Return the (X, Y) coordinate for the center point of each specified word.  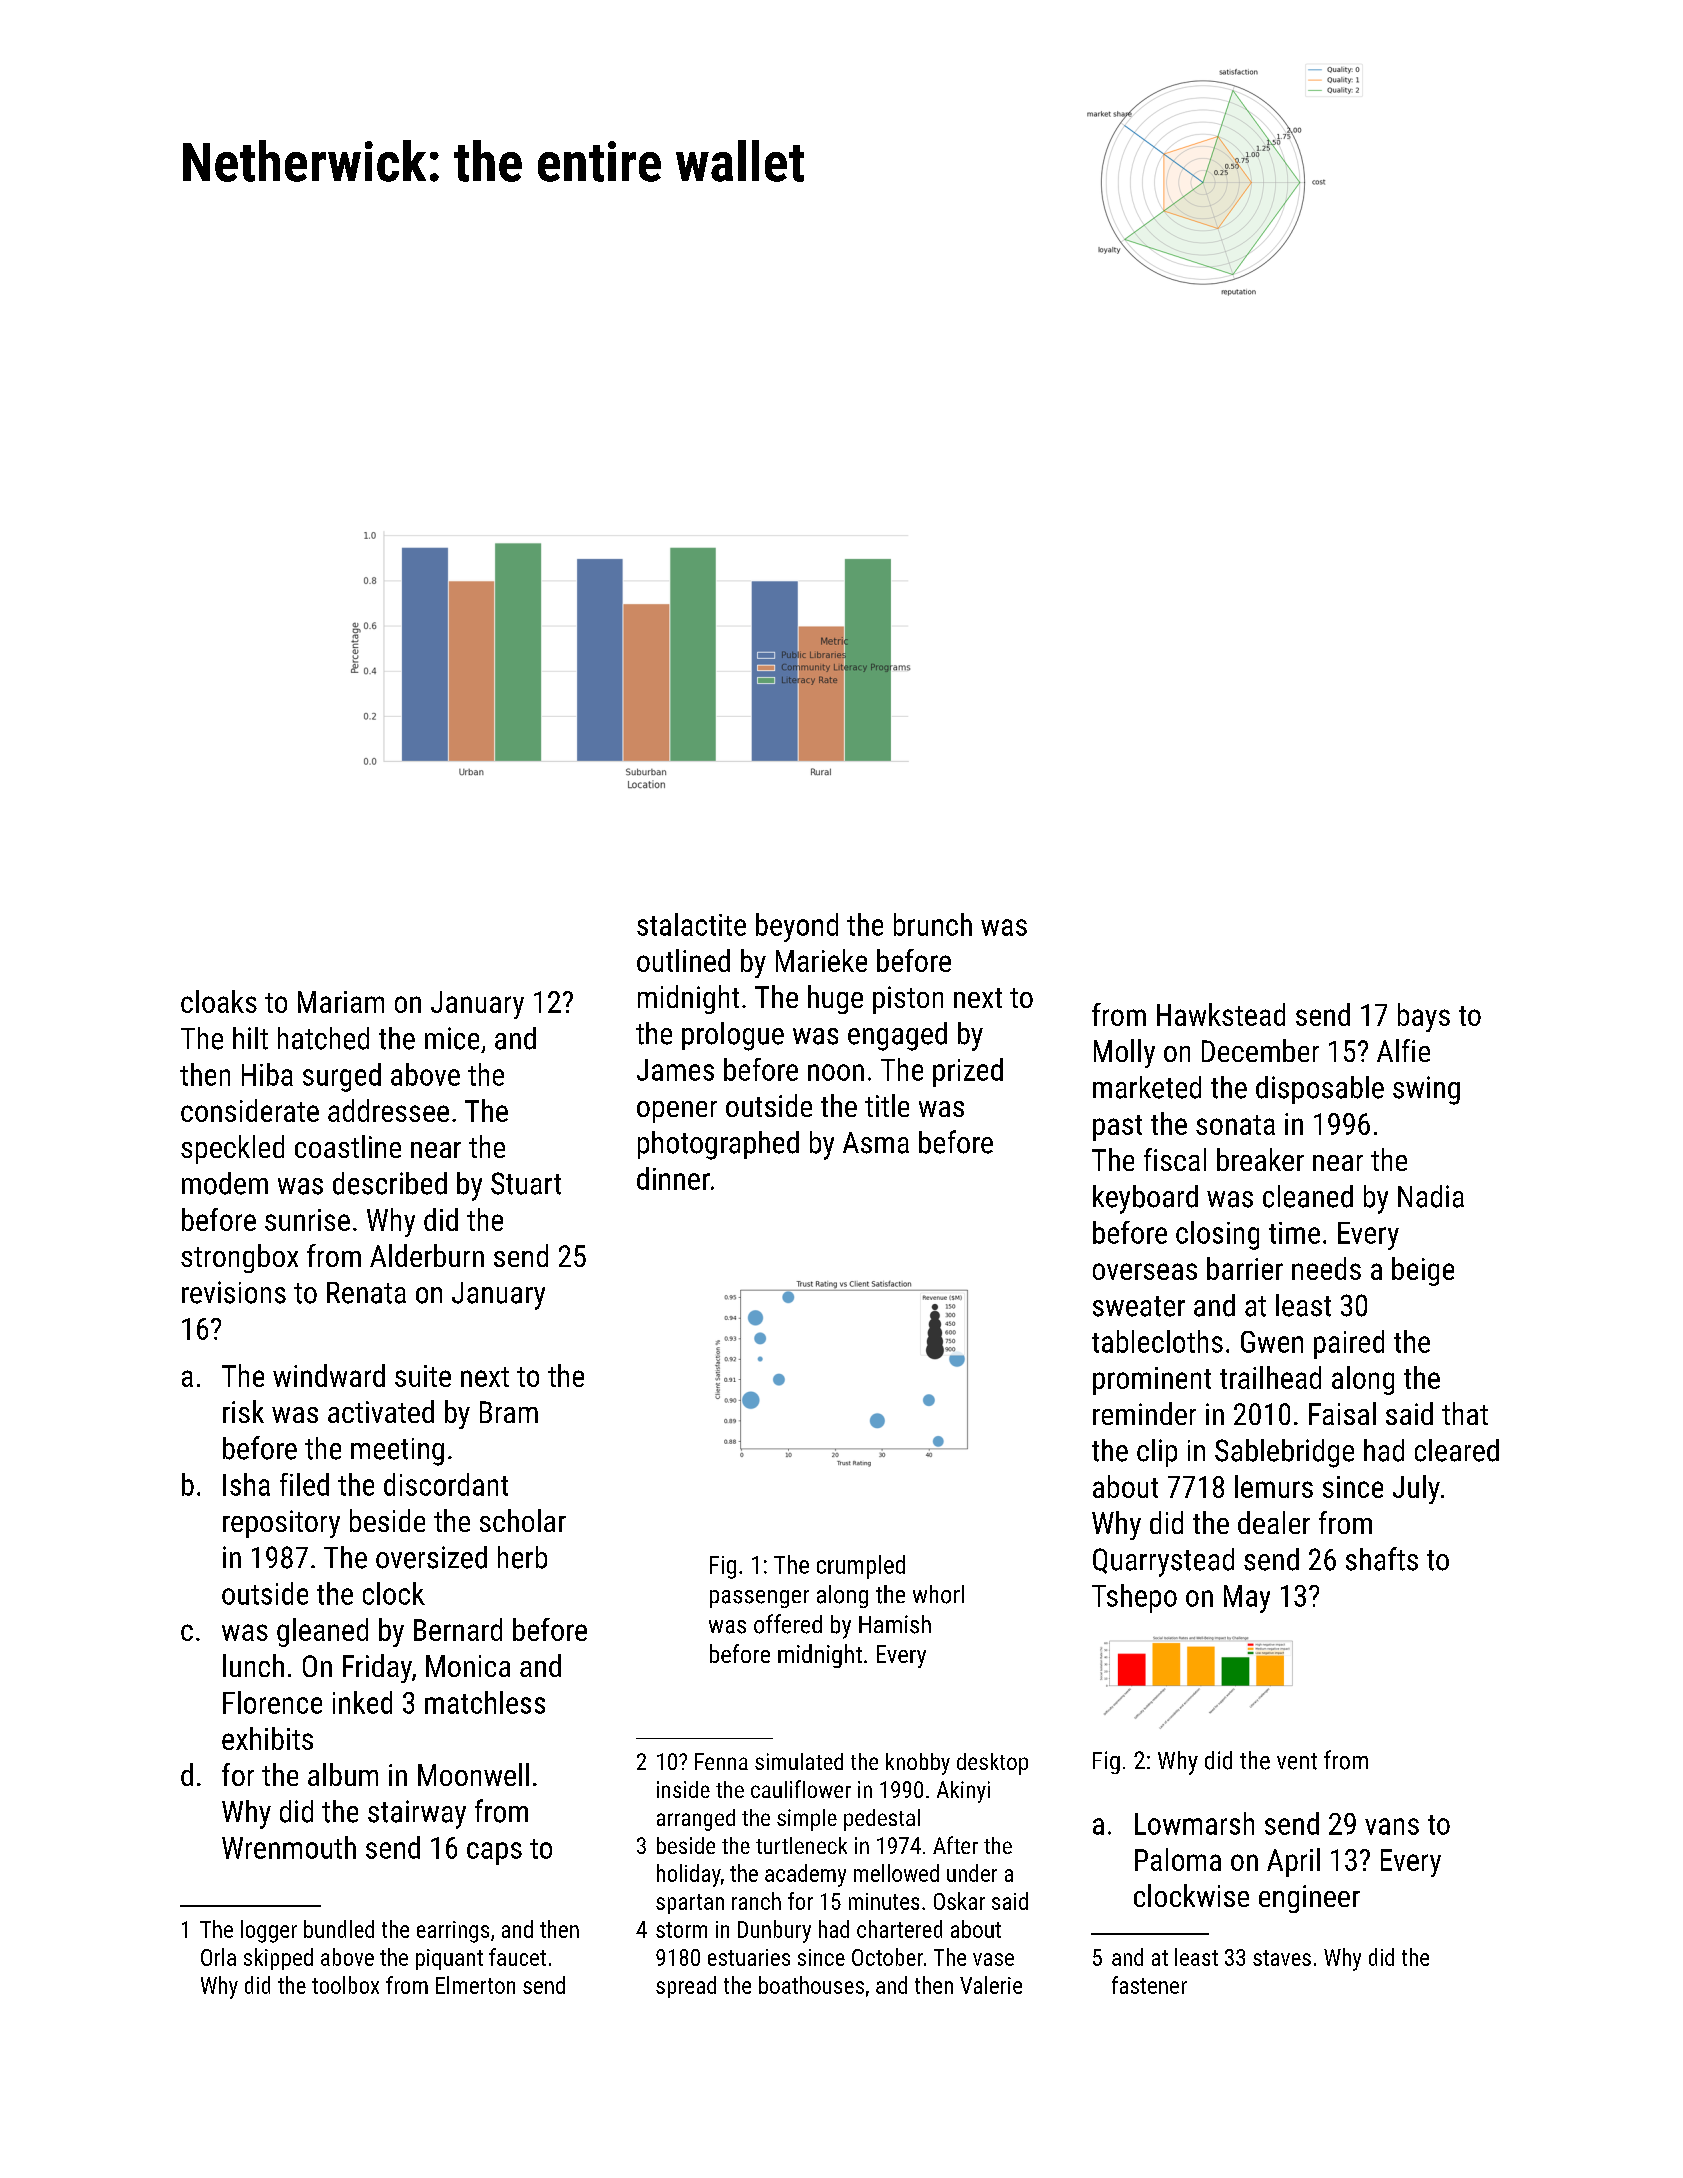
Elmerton (475, 1985)
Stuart (526, 1183)
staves (1282, 1958)
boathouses (811, 1985)
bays (1424, 1017)
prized (968, 1072)
